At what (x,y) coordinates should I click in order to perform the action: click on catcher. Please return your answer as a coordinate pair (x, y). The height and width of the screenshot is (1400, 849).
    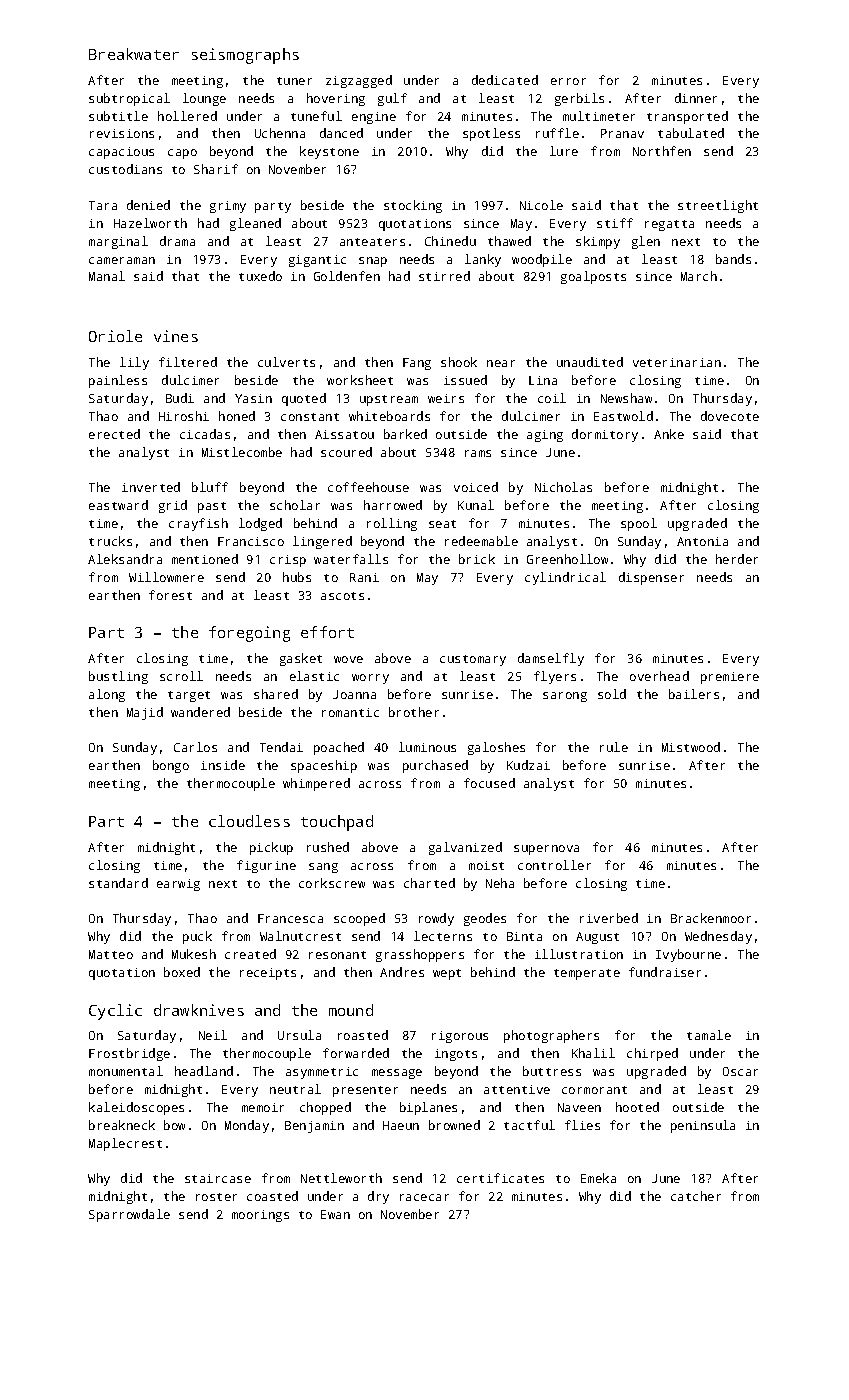
    Looking at the image, I should click on (696, 1196).
